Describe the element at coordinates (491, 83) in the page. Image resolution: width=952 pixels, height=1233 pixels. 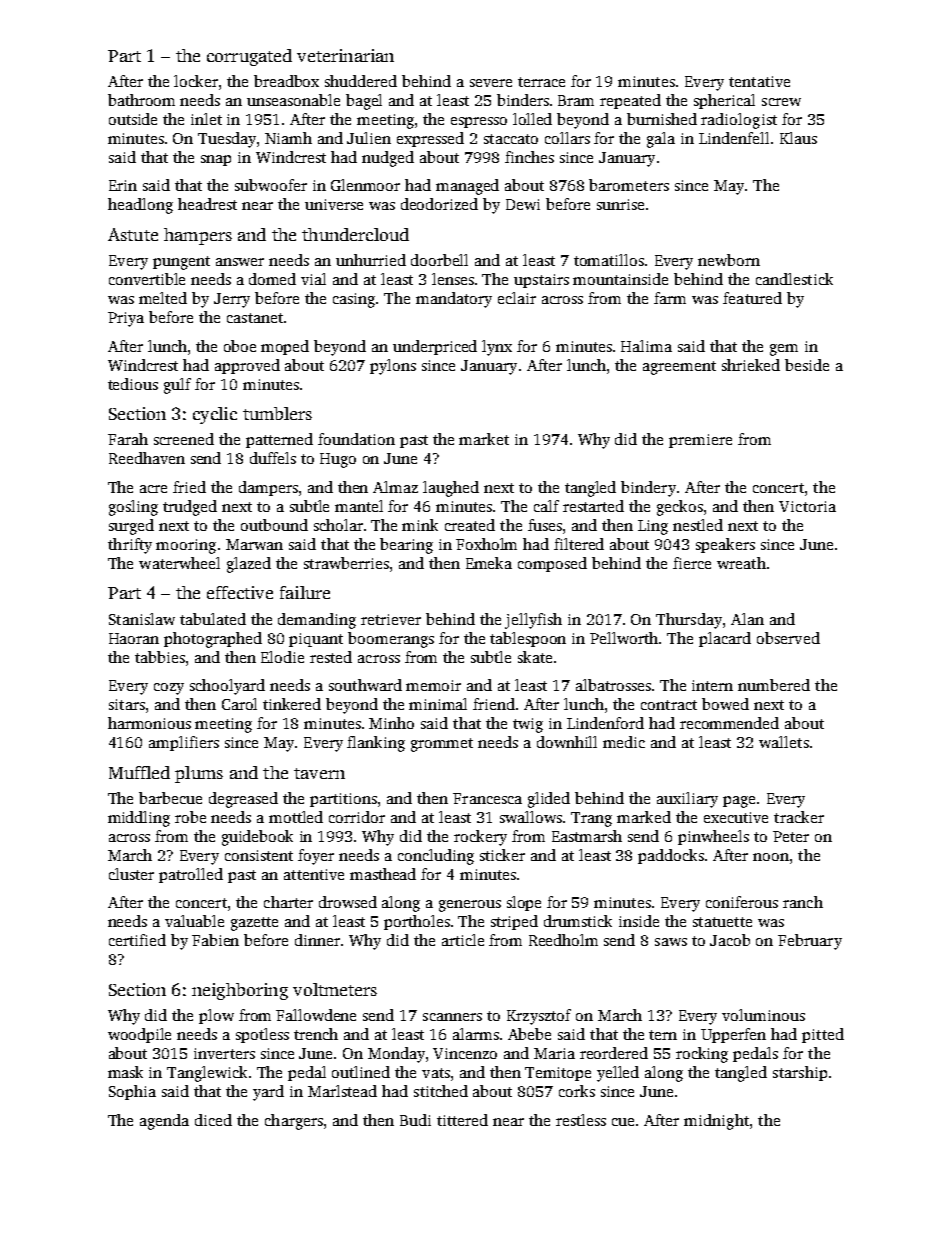
I see `severe` at that location.
